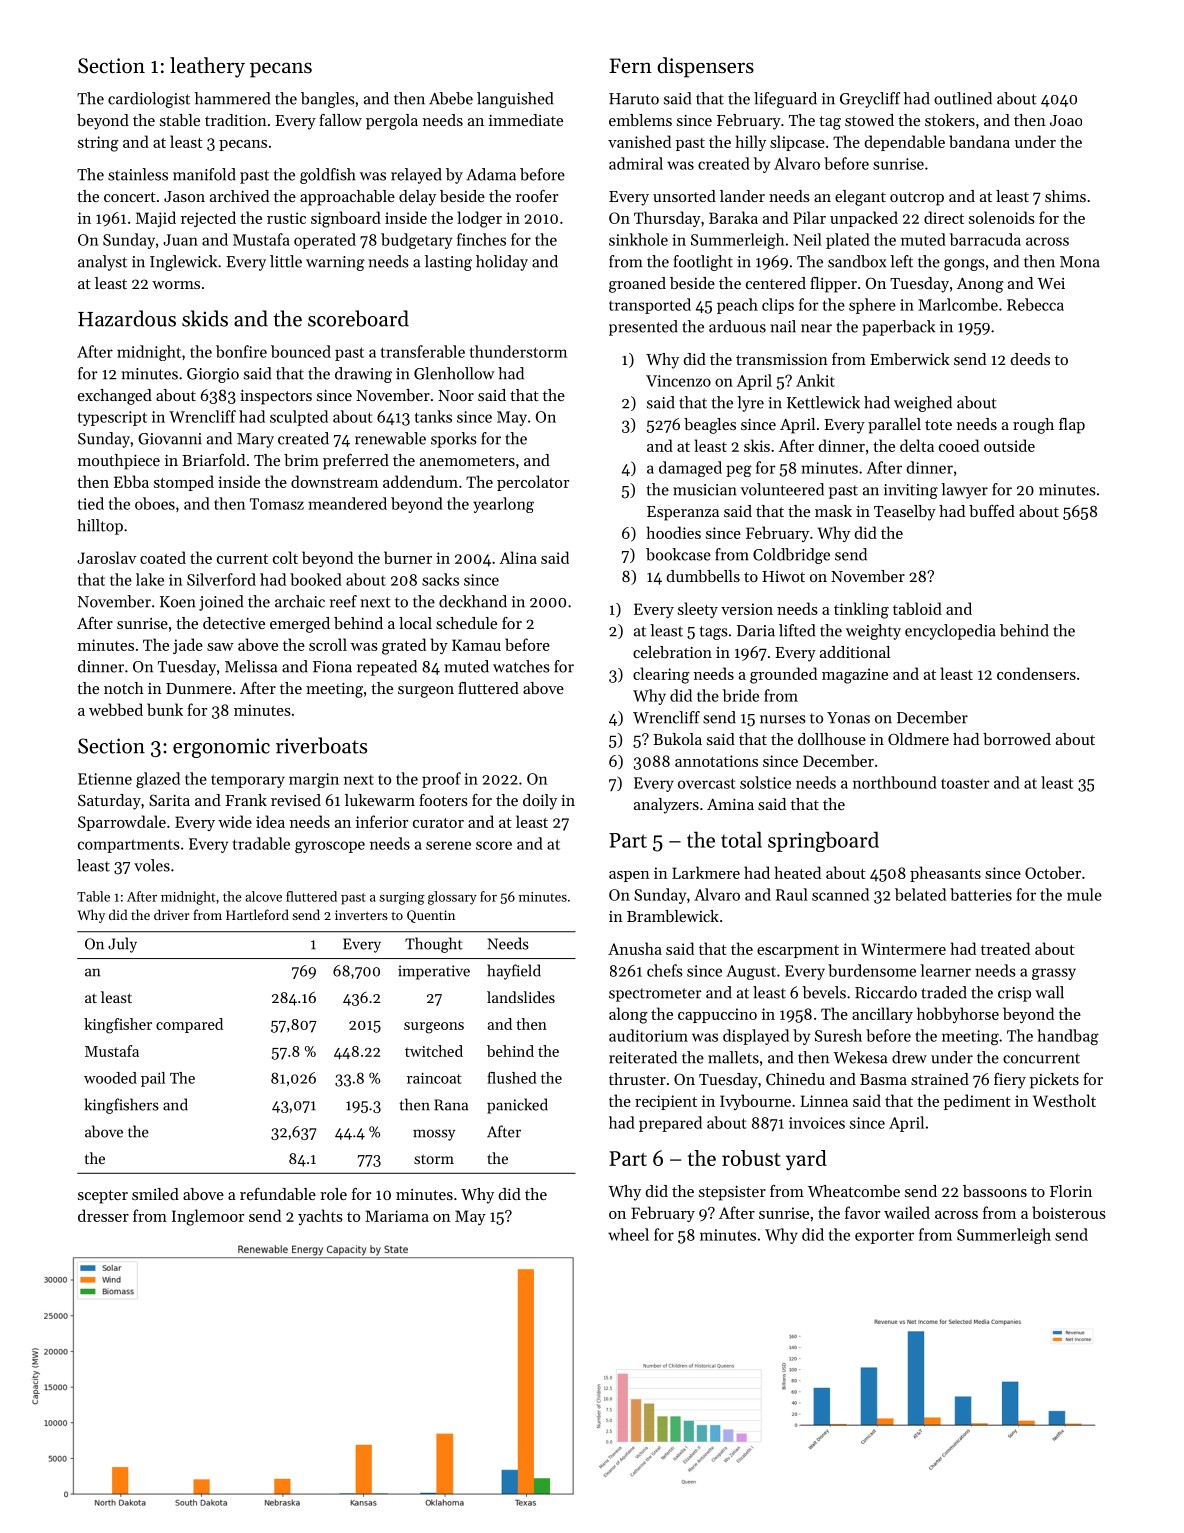 The height and width of the screenshot is (1533, 1184). What do you see at coordinates (855, 676) in the screenshot?
I see `magazine` at bounding box center [855, 676].
